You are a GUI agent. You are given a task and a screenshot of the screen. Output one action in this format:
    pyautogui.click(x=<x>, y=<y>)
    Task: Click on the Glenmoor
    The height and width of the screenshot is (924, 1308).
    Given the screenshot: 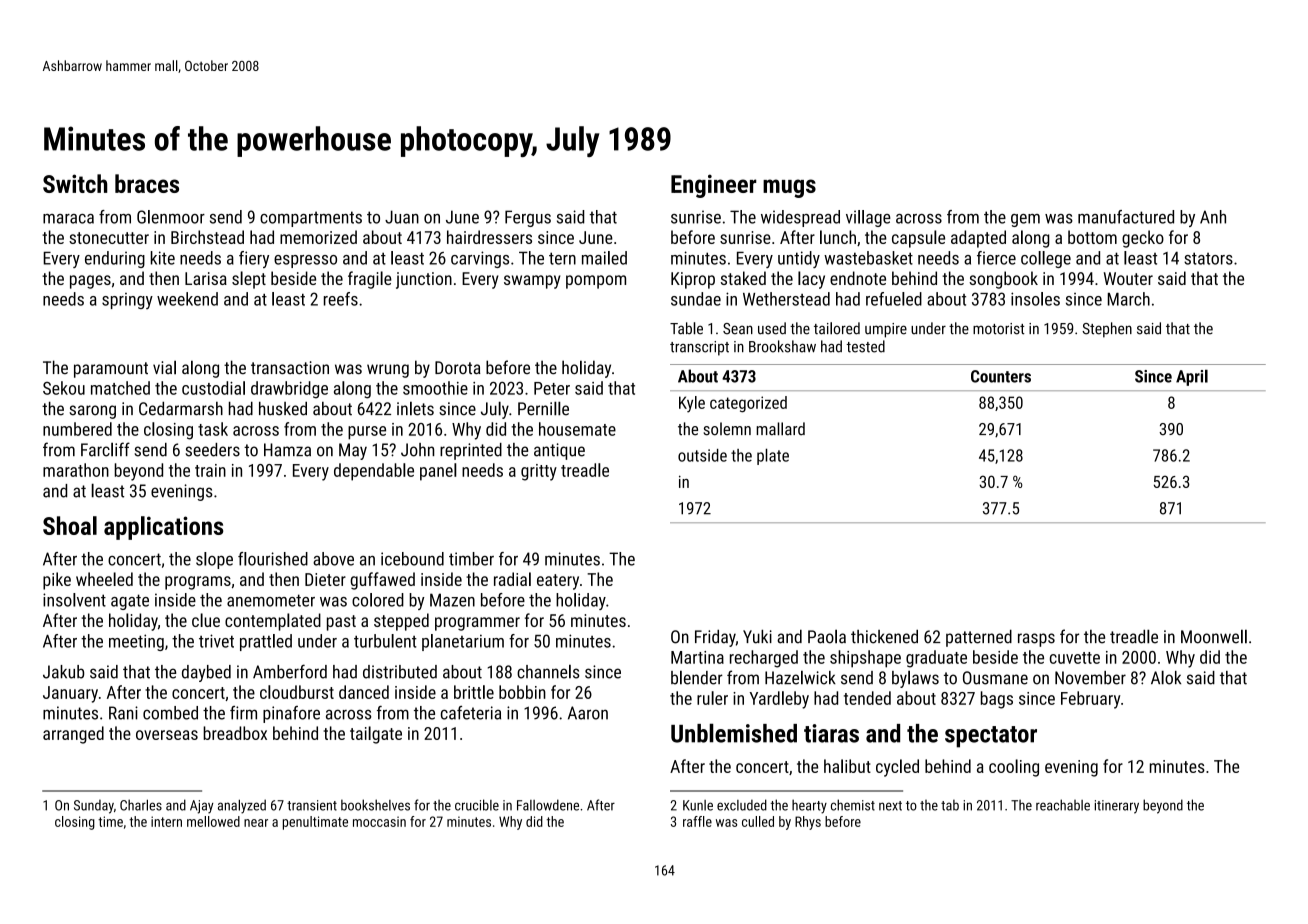 What is the action you would take?
    pyautogui.click(x=171, y=217)
